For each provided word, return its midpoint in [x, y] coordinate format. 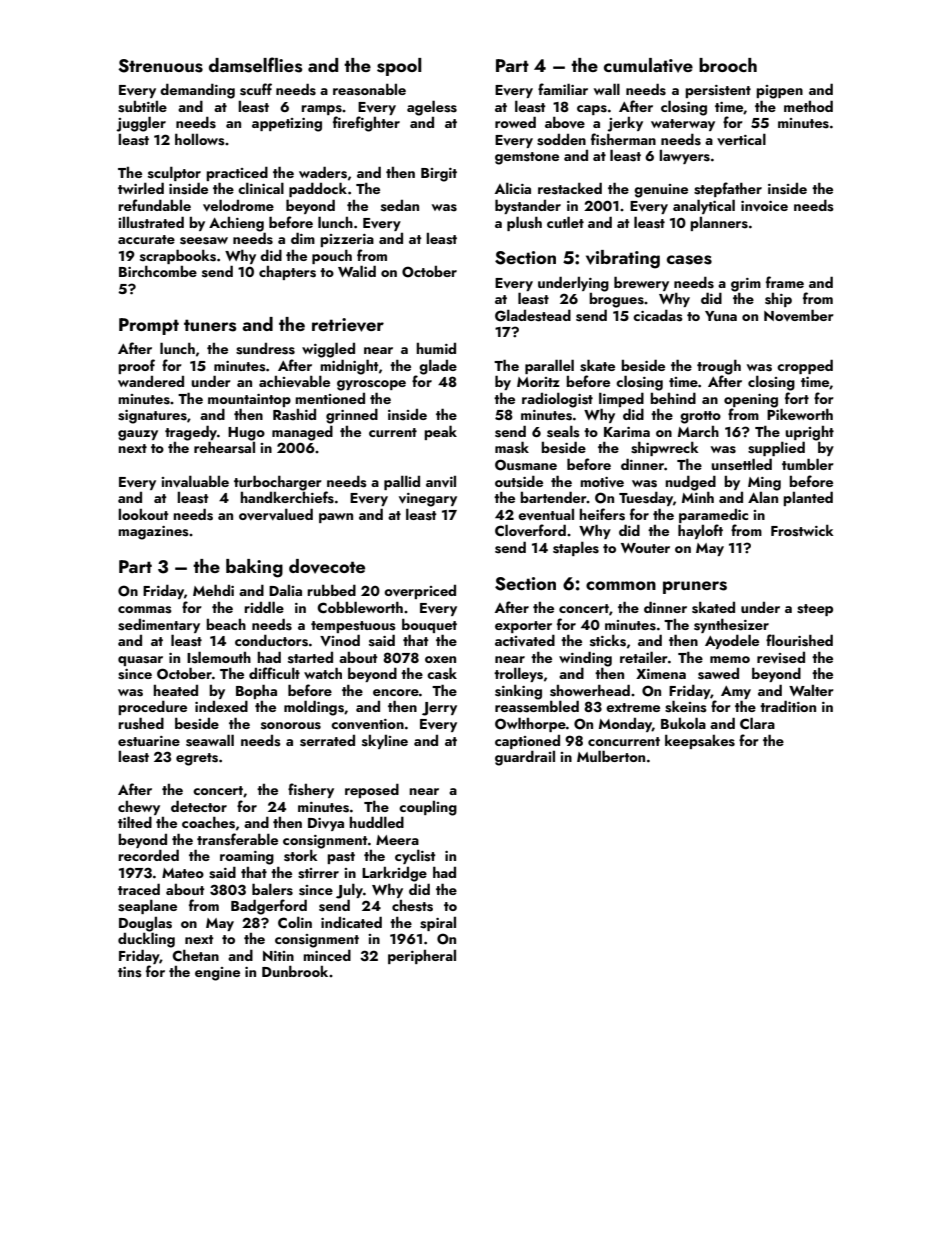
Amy [736, 692]
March [698, 431]
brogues [616, 300]
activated [525, 640]
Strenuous [160, 66]
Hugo [246, 434]
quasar [140, 661]
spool [399, 67]
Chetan [195, 955]
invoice [764, 206]
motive [602, 482]
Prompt [149, 326]
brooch [728, 65]
